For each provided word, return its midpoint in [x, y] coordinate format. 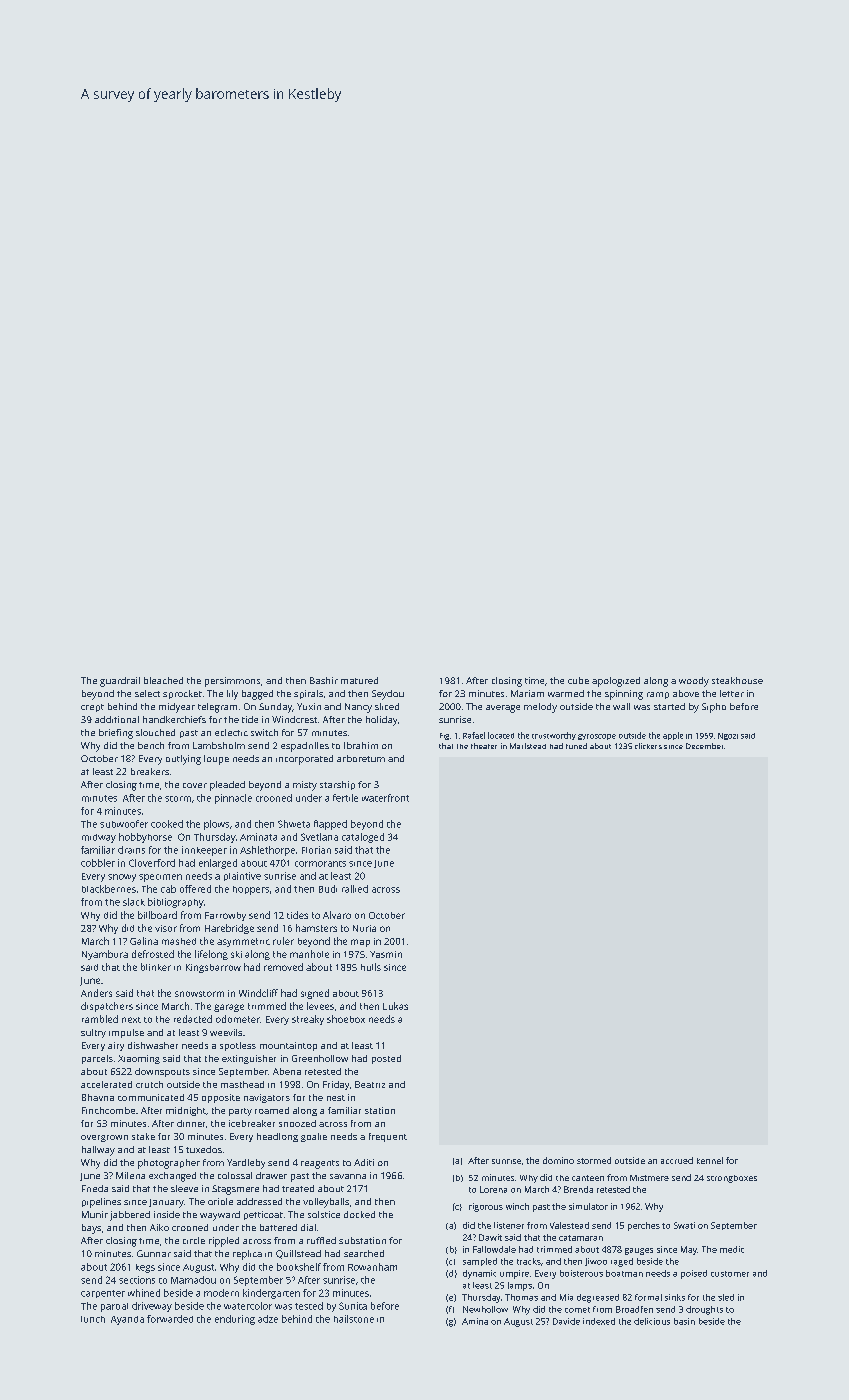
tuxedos [204, 1149]
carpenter [103, 1294]
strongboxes [732, 1179]
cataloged [363, 838]
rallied [355, 889]
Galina [144, 941]
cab [168, 889]
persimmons [232, 682]
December [704, 746]
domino [558, 1160]
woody [694, 682]
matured [359, 680]
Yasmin [386, 954]
